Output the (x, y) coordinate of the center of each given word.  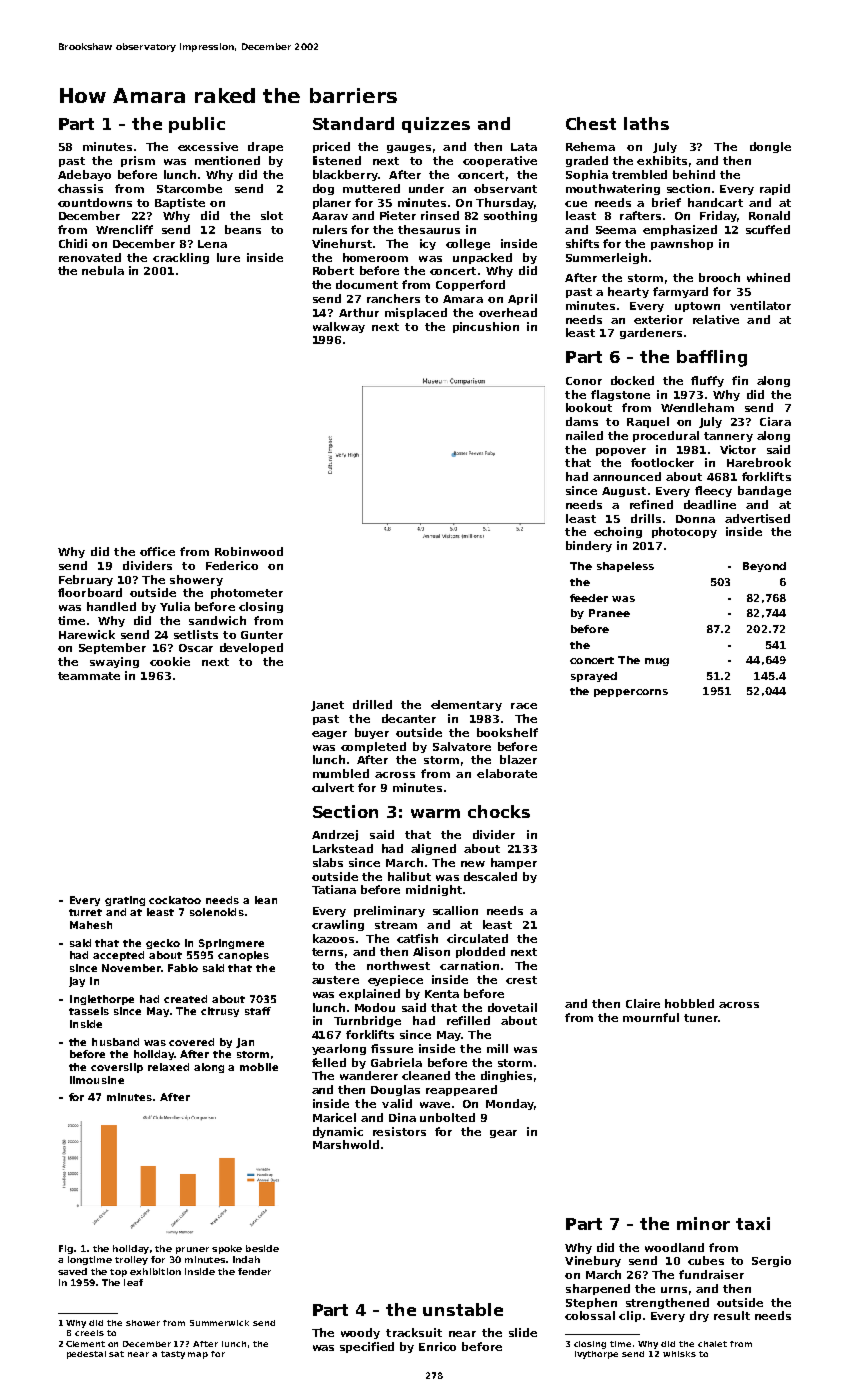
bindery (589, 546)
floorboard (90, 592)
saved (72, 1271)
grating (125, 901)
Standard (353, 123)
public (197, 125)
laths (646, 123)
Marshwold (346, 1144)
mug (657, 662)
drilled (372, 704)
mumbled (341, 773)
